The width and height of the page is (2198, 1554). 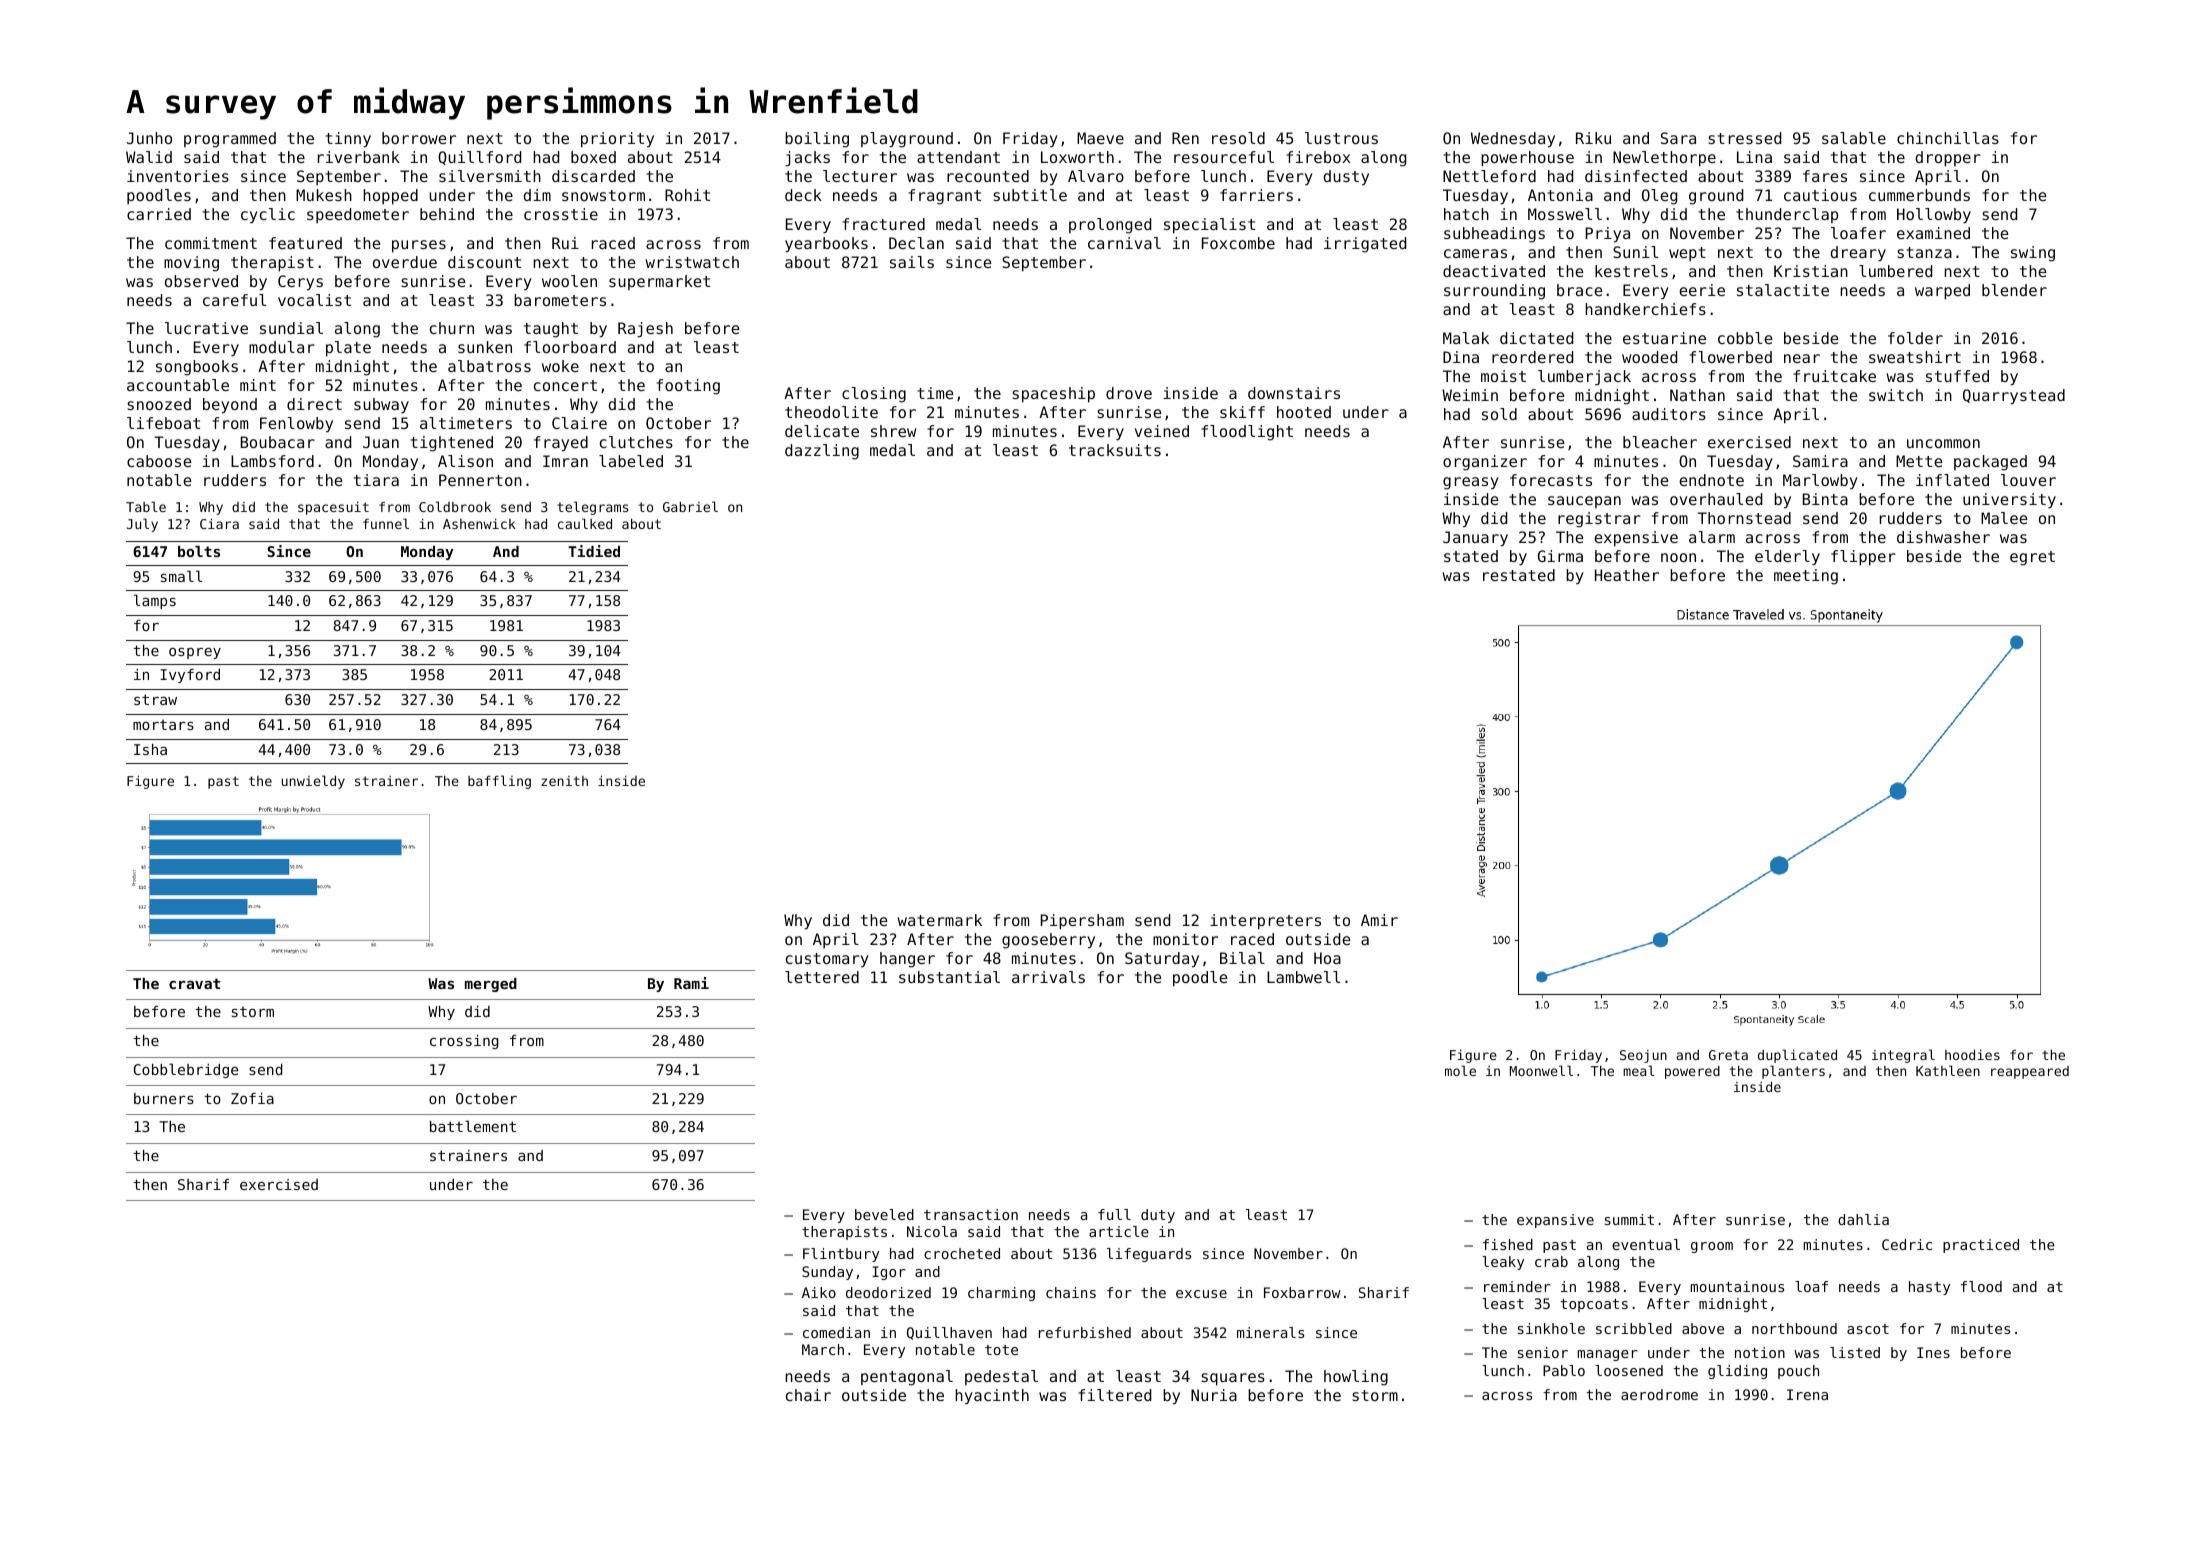 I want to click on salable, so click(x=1854, y=138).
